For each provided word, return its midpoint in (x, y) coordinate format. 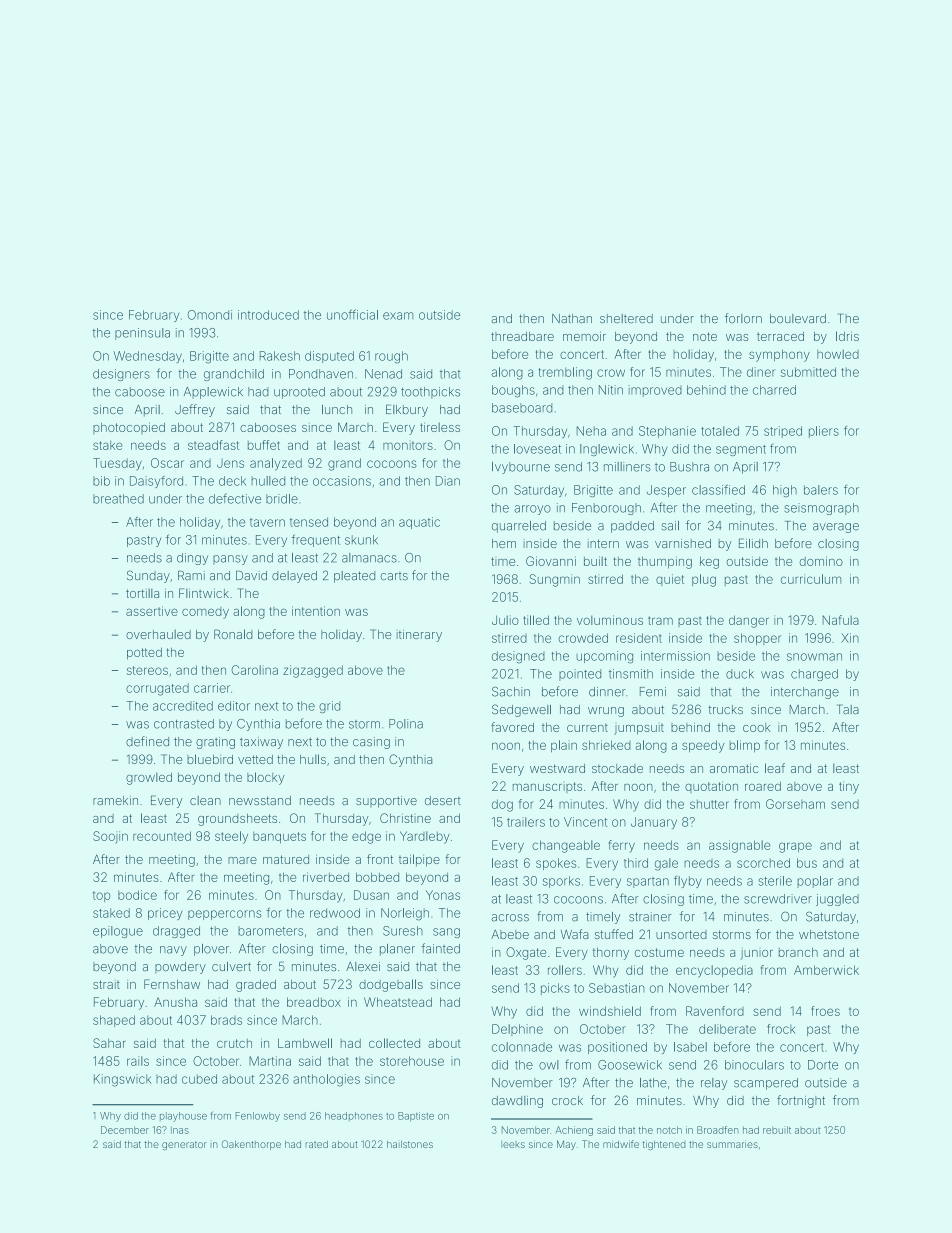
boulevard (798, 318)
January (654, 823)
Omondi (210, 315)
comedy (205, 613)
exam (398, 316)
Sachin (511, 692)
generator (184, 1145)
